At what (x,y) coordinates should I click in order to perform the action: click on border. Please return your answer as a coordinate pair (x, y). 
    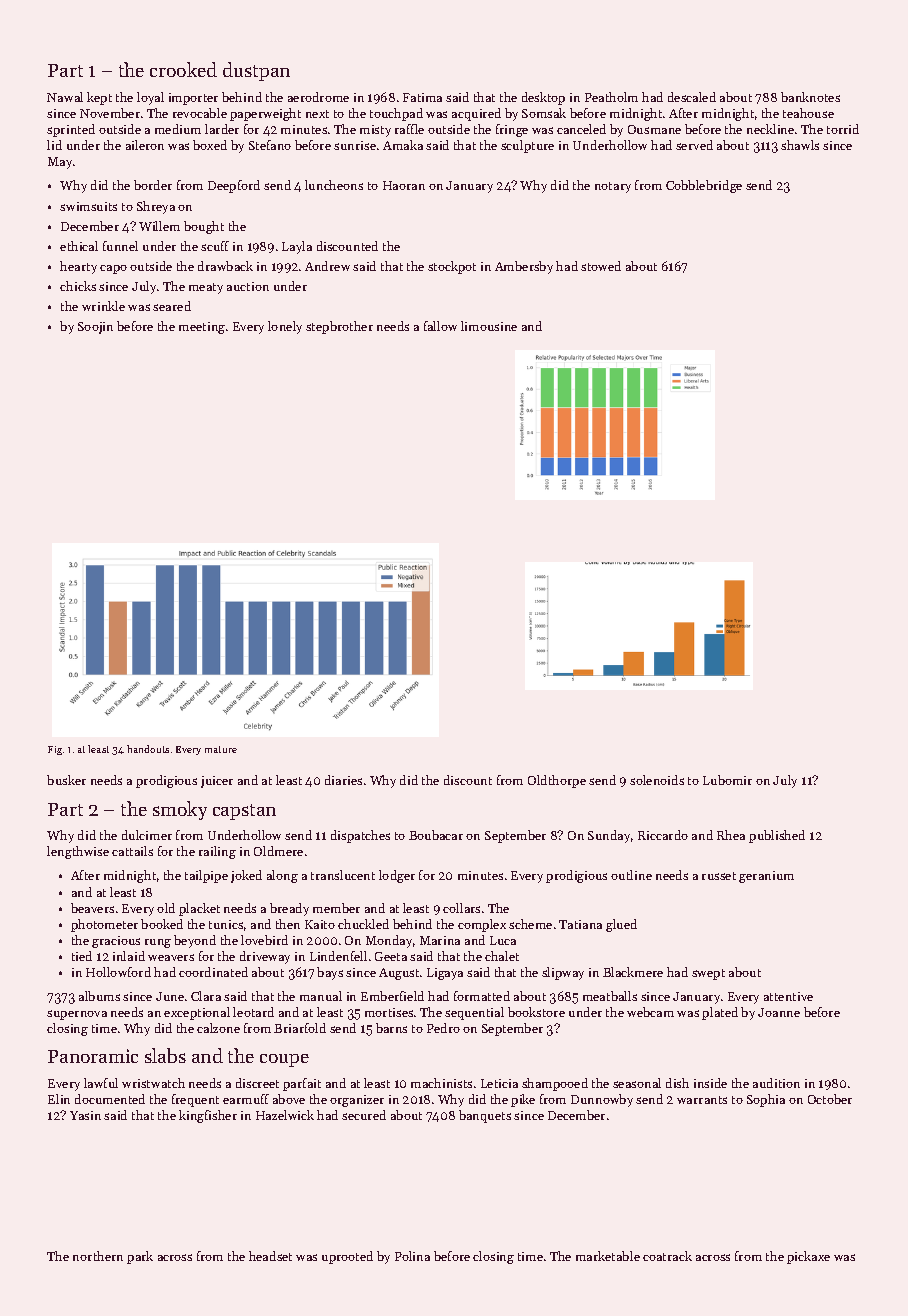
    Looking at the image, I should click on (153, 185).
